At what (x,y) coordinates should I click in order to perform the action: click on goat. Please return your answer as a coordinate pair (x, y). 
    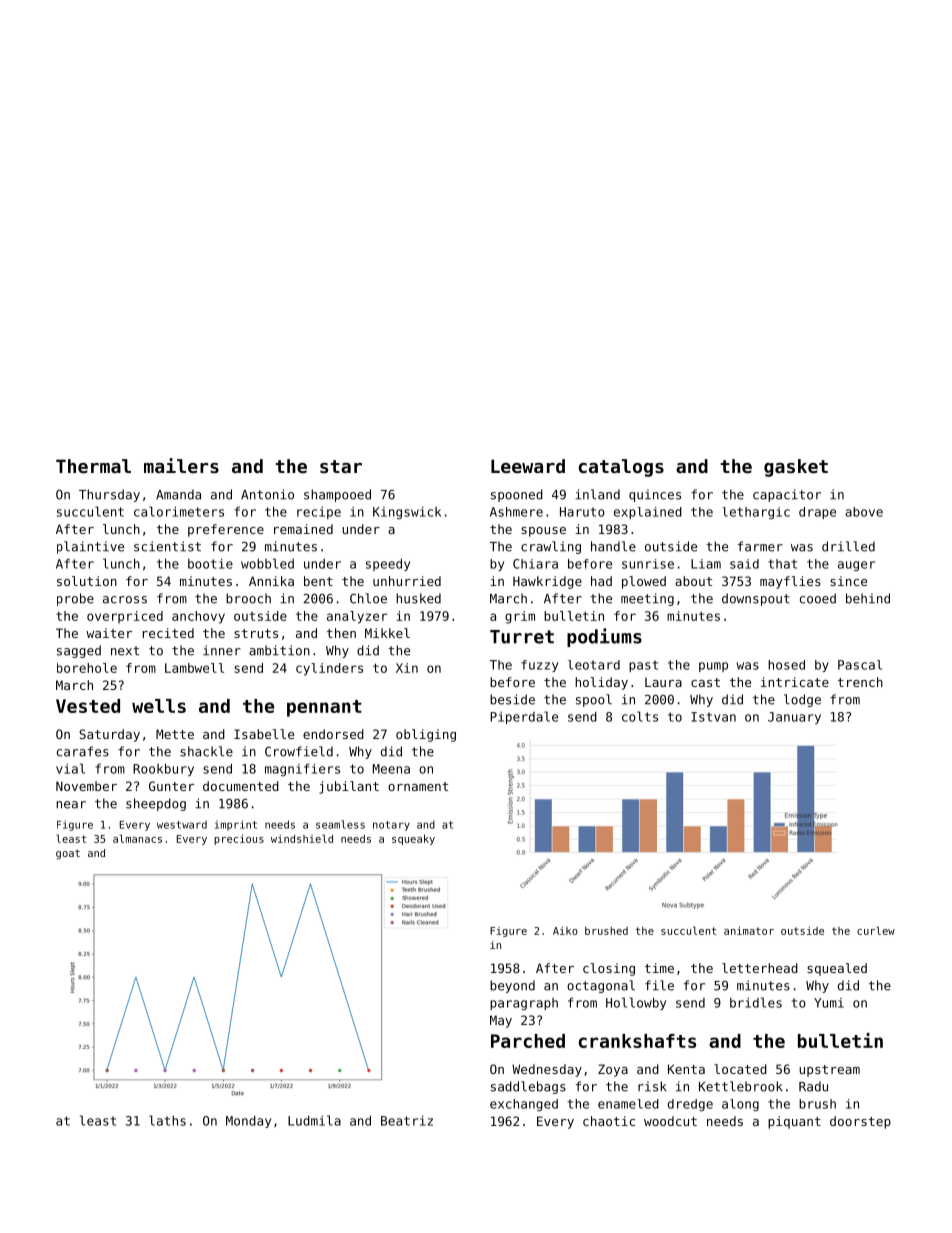
    Looking at the image, I should click on (68, 854).
